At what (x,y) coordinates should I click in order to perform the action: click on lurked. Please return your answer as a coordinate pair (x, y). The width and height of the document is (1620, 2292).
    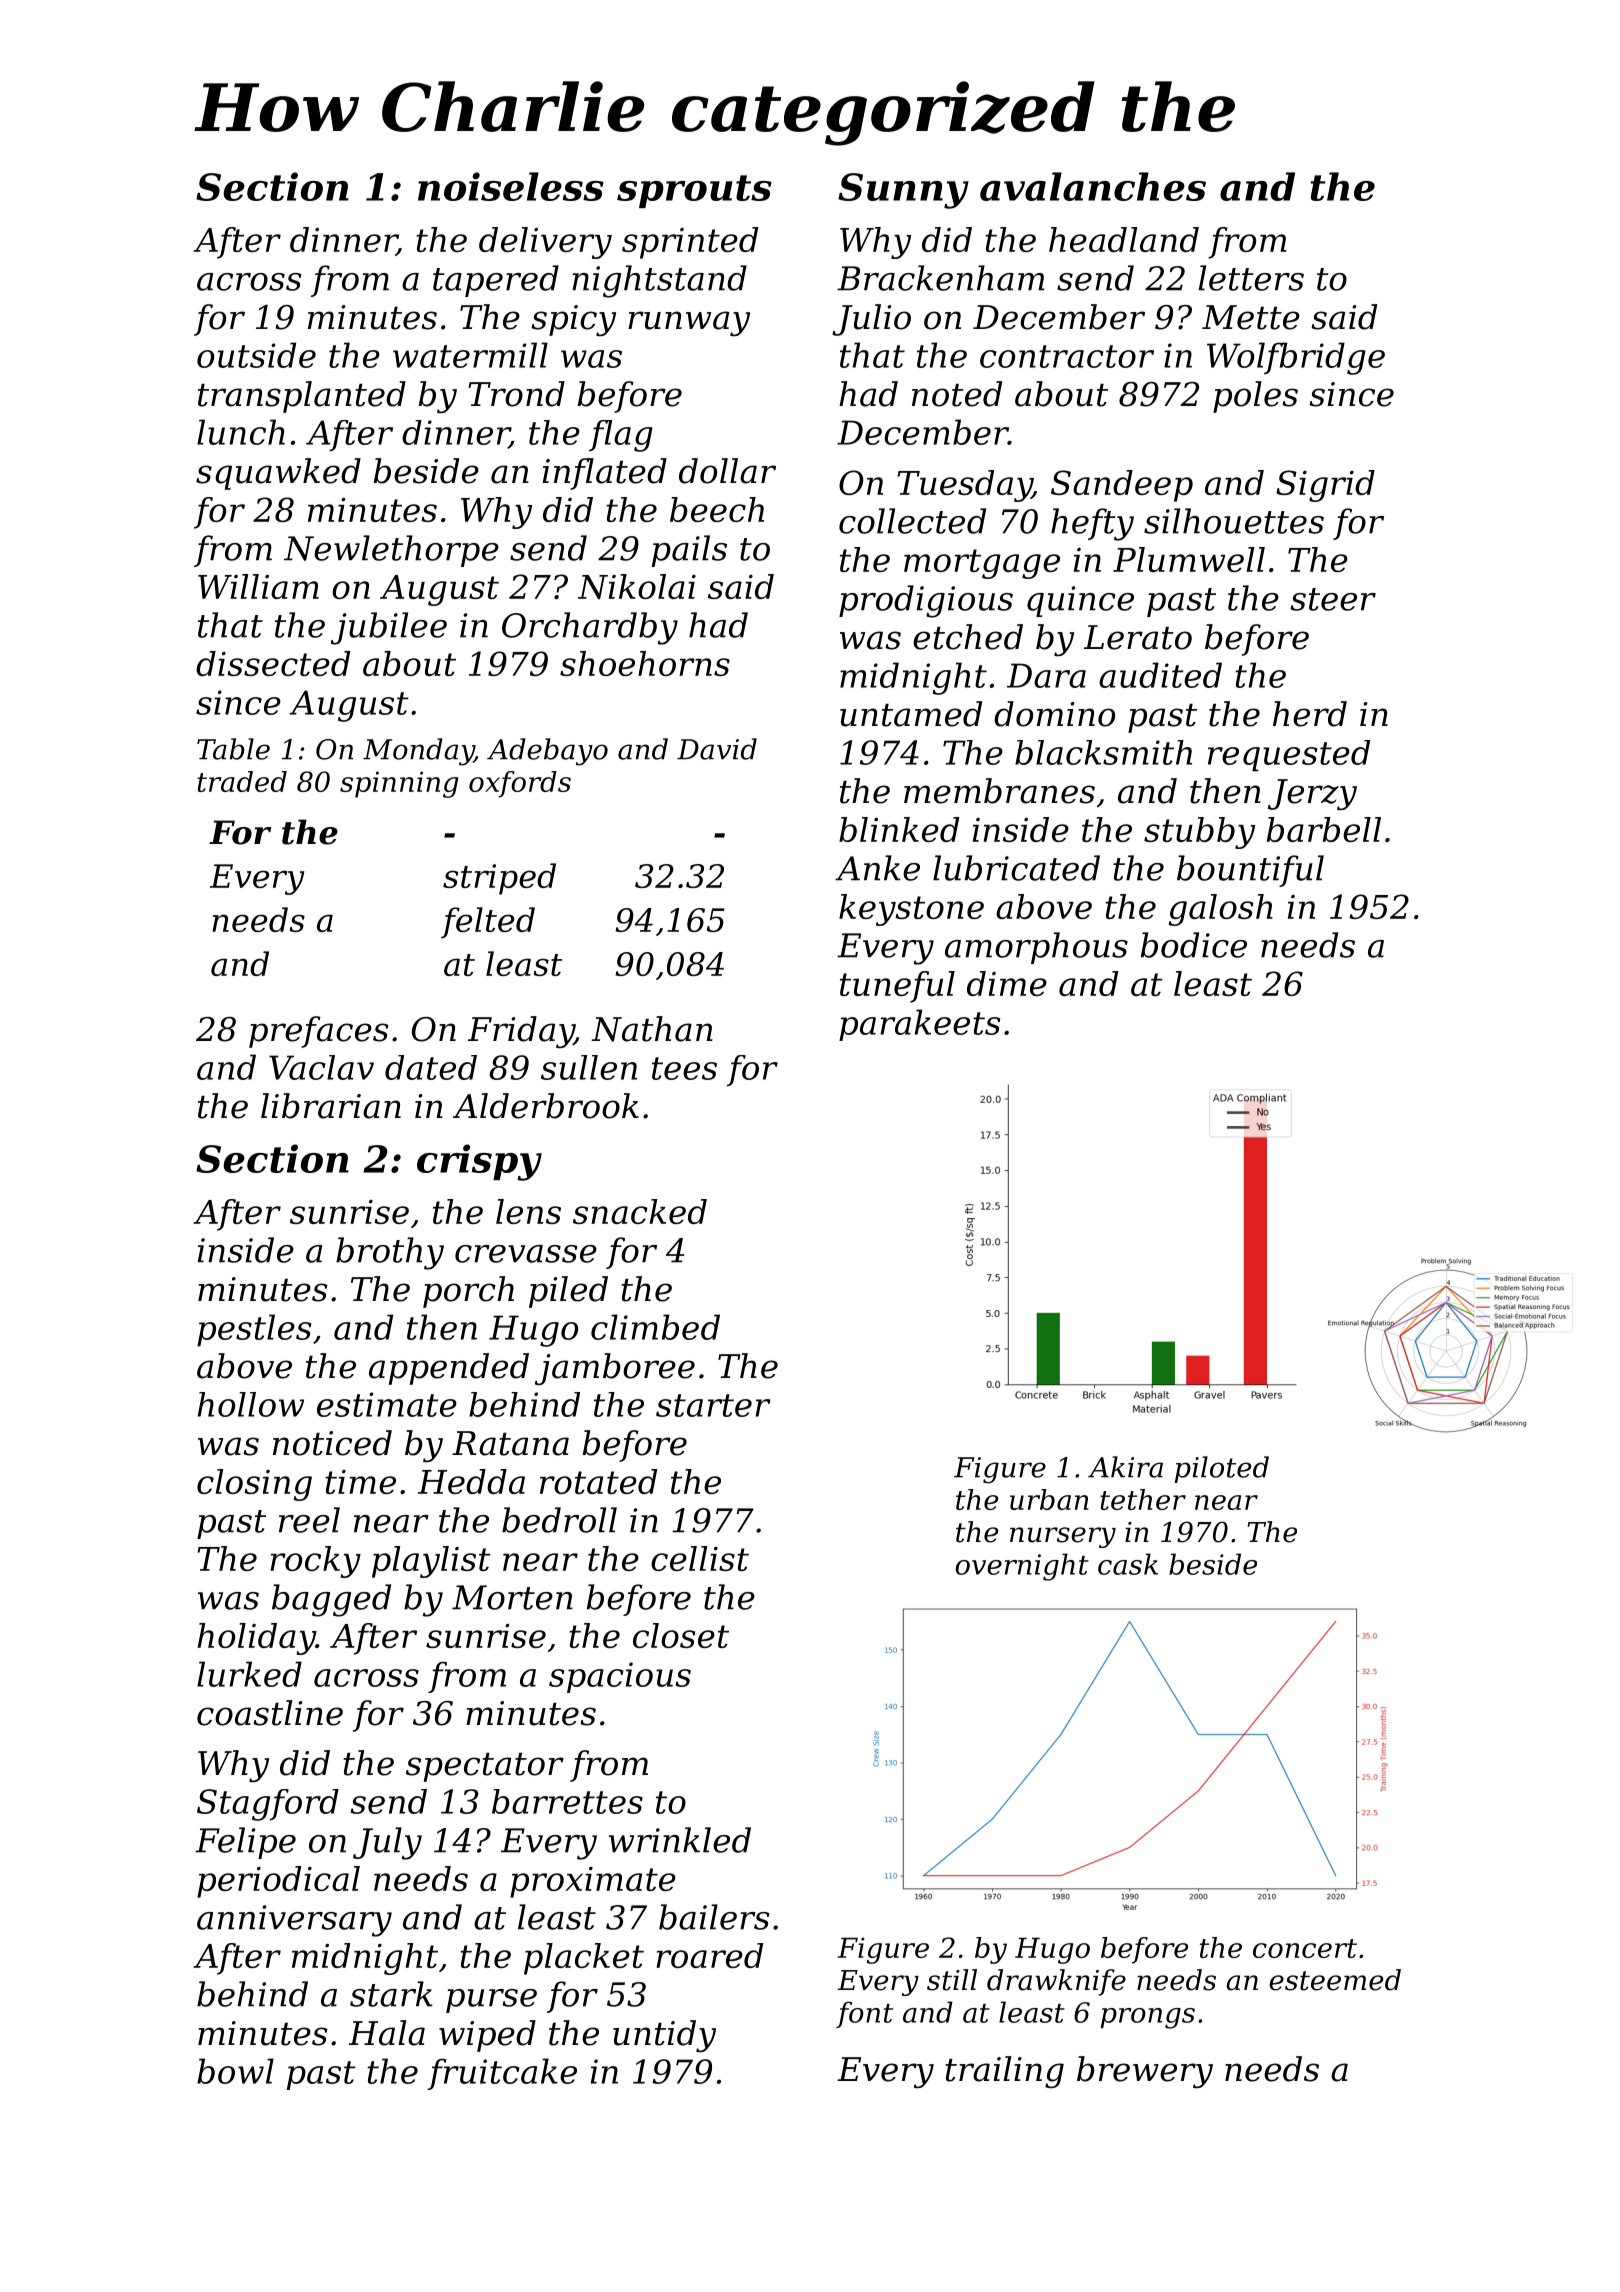
    Looking at the image, I should click on (249, 1674).
